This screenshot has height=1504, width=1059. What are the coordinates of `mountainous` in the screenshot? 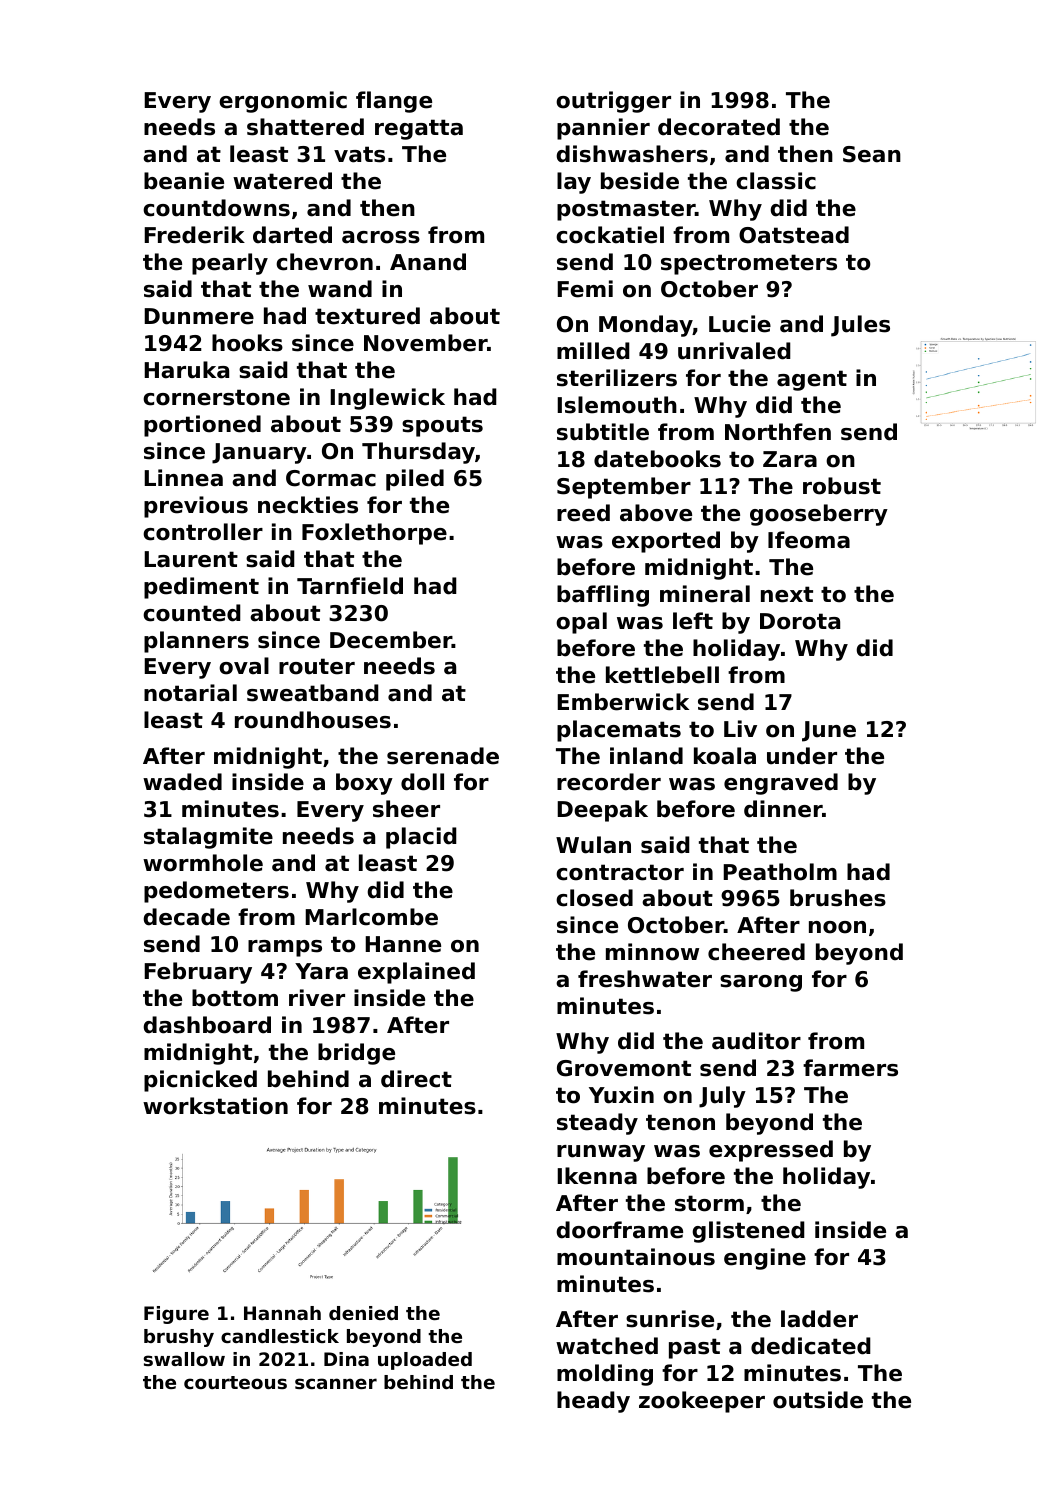 It's located at (636, 1257).
